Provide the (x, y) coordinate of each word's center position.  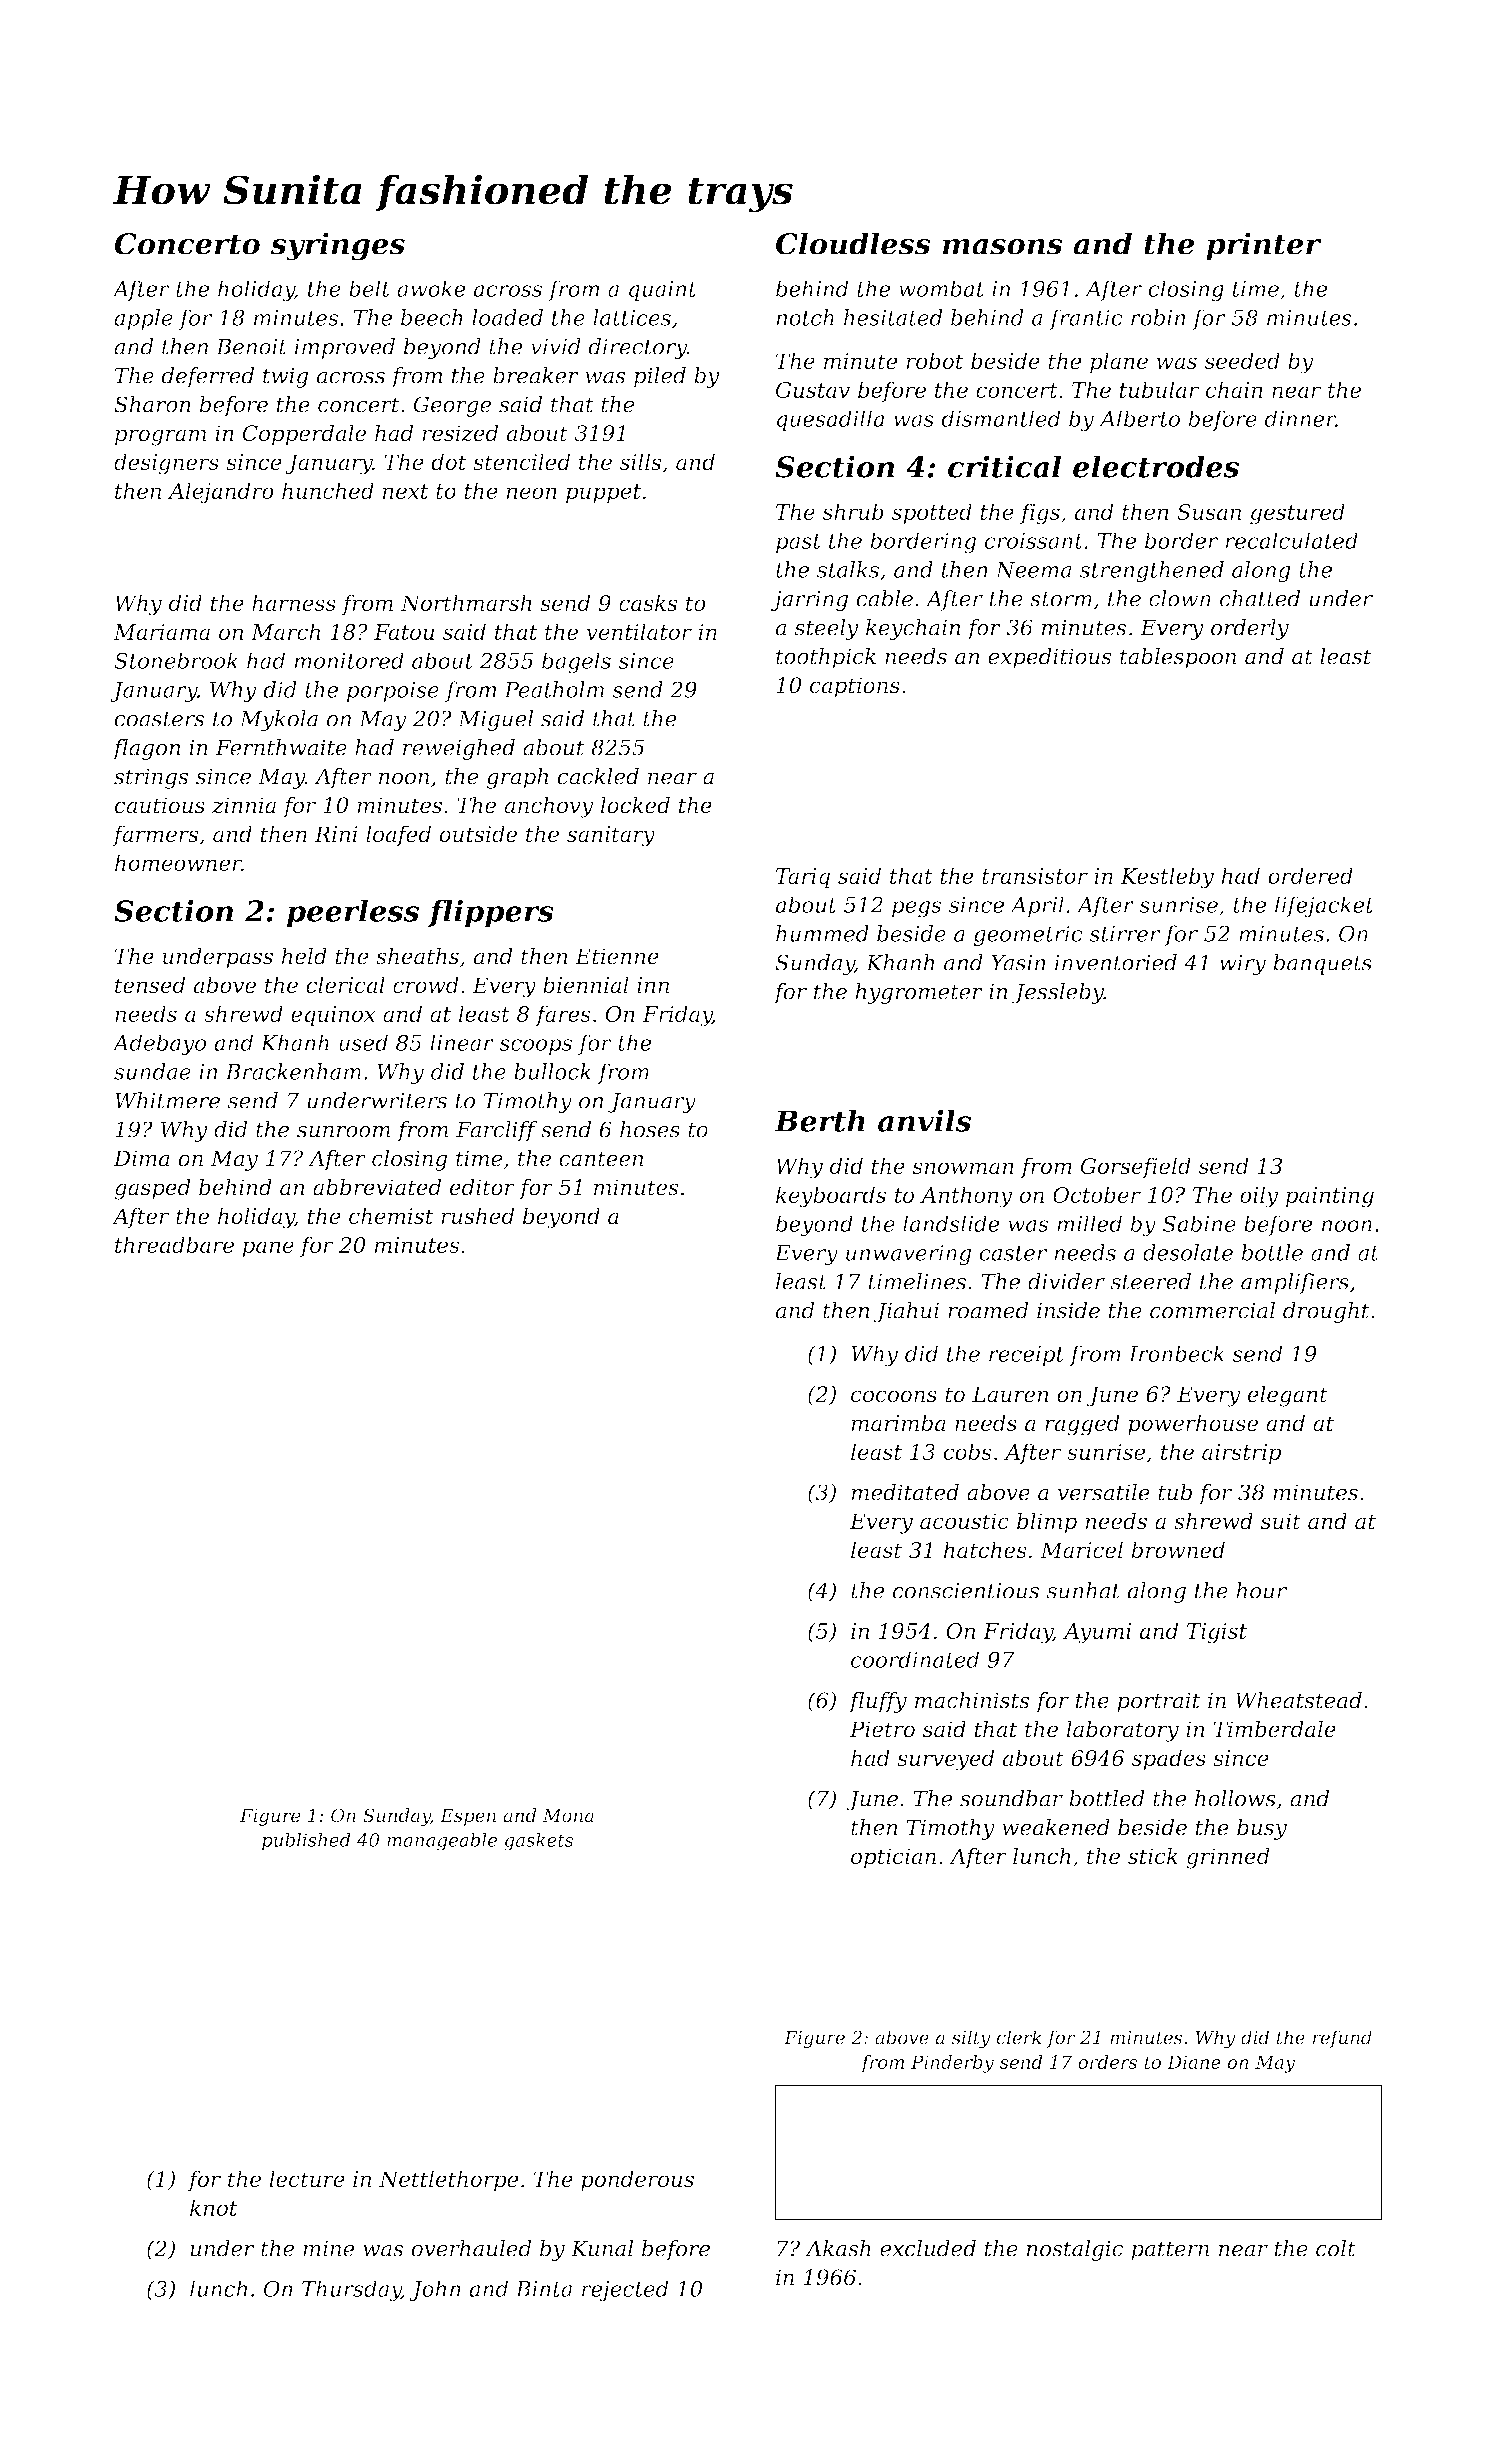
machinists (972, 1700)
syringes (337, 246)
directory (637, 348)
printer (1264, 246)
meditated (905, 1492)
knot (214, 2207)
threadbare (174, 1244)
